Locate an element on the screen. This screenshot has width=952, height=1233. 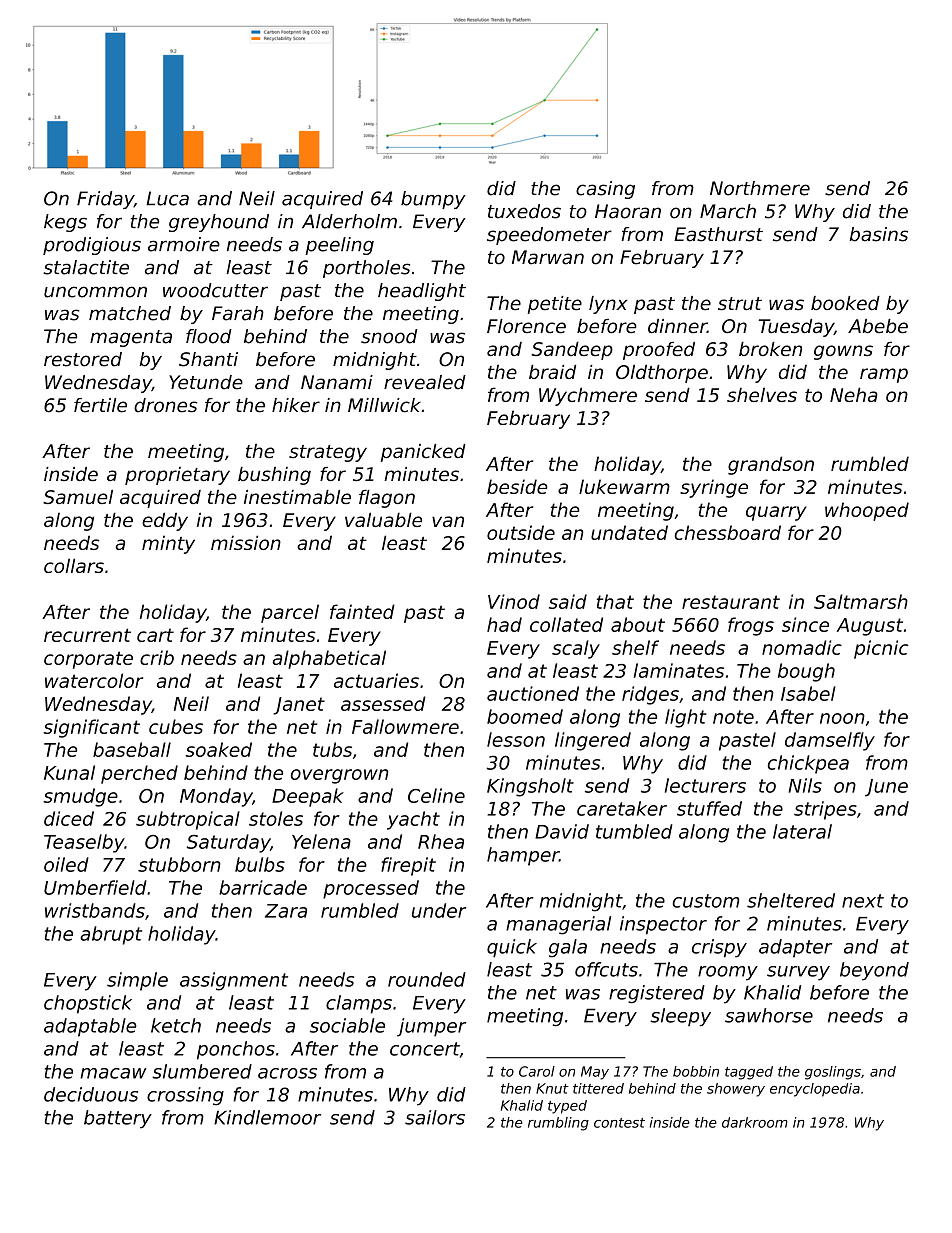
concert is located at coordinates (425, 1049).
